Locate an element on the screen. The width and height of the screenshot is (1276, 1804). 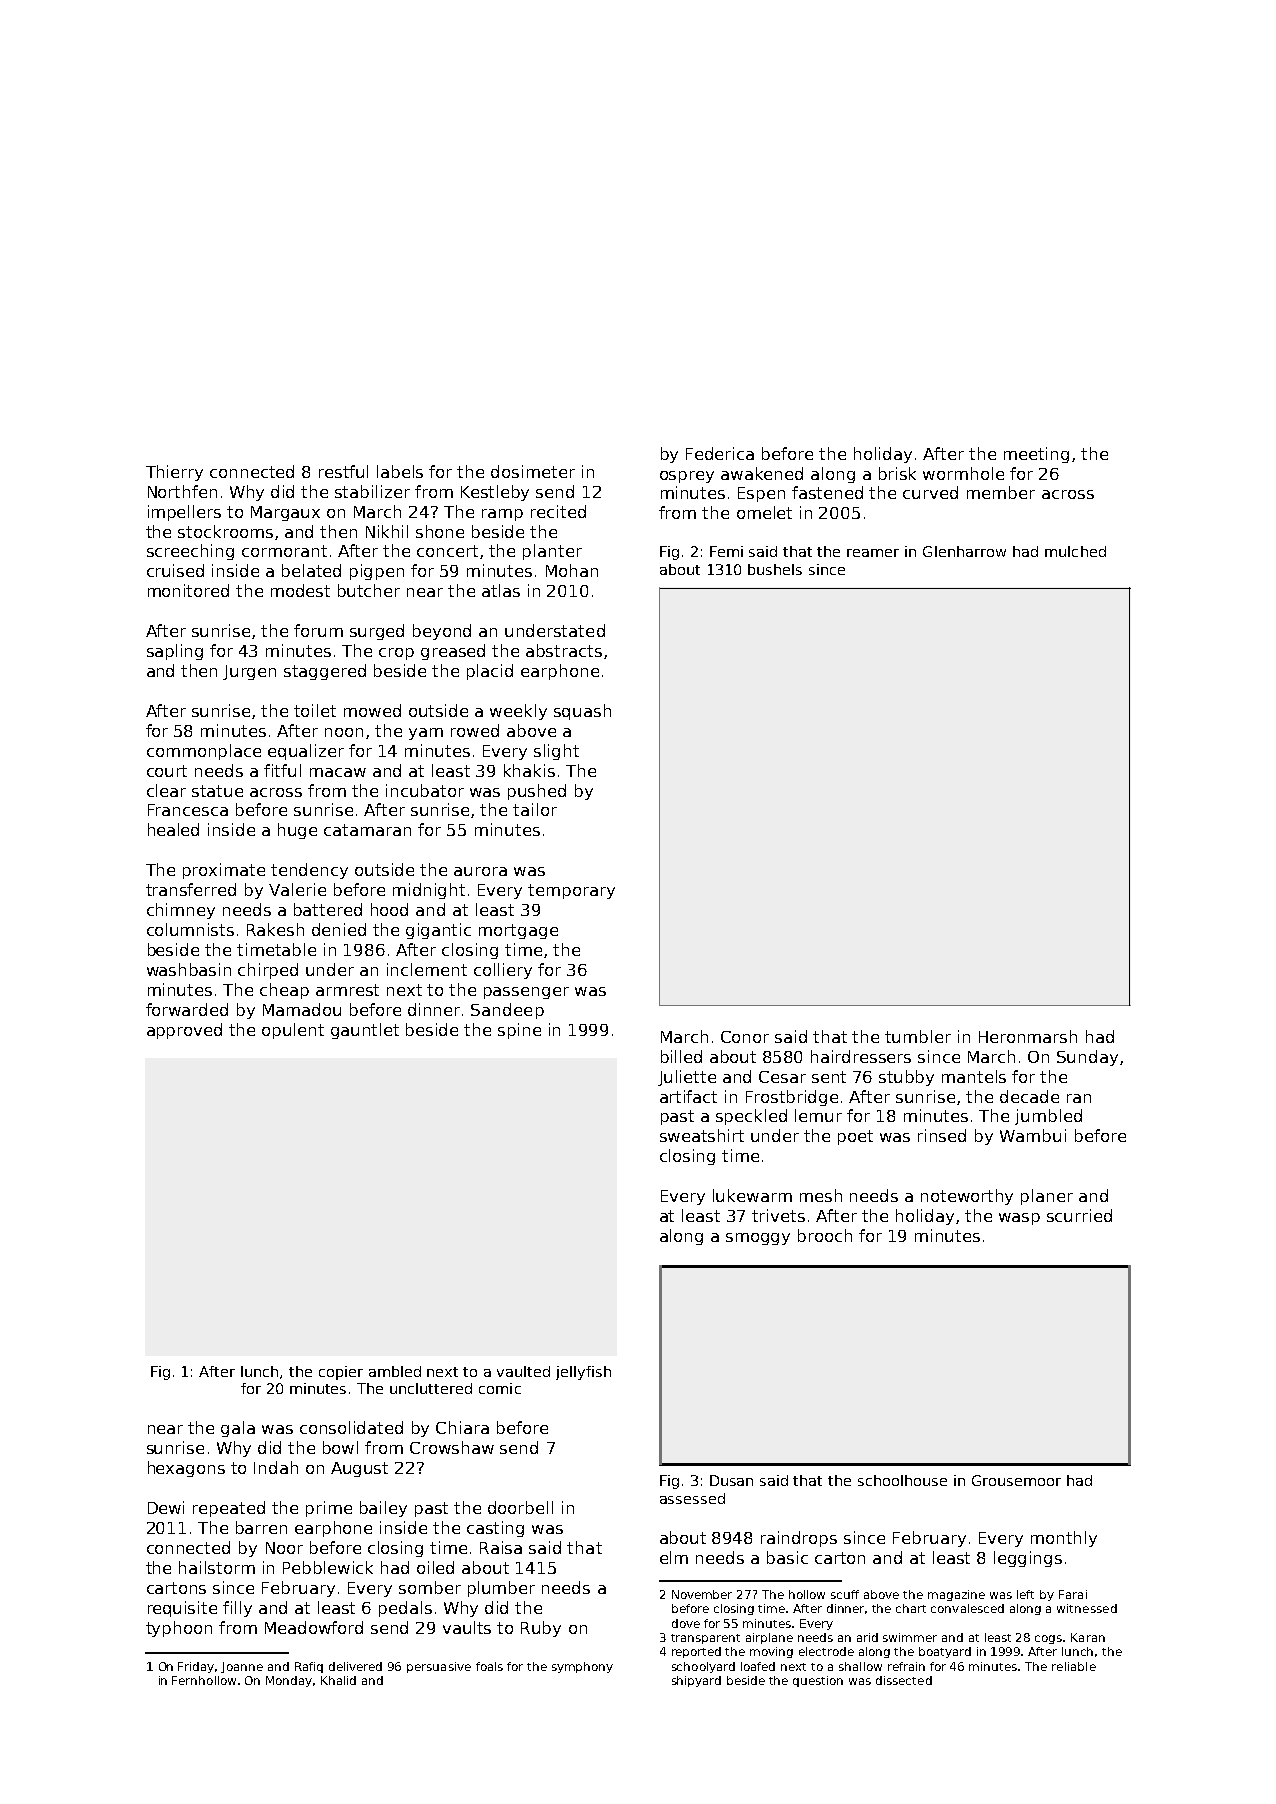
Federica is located at coordinates (720, 453).
